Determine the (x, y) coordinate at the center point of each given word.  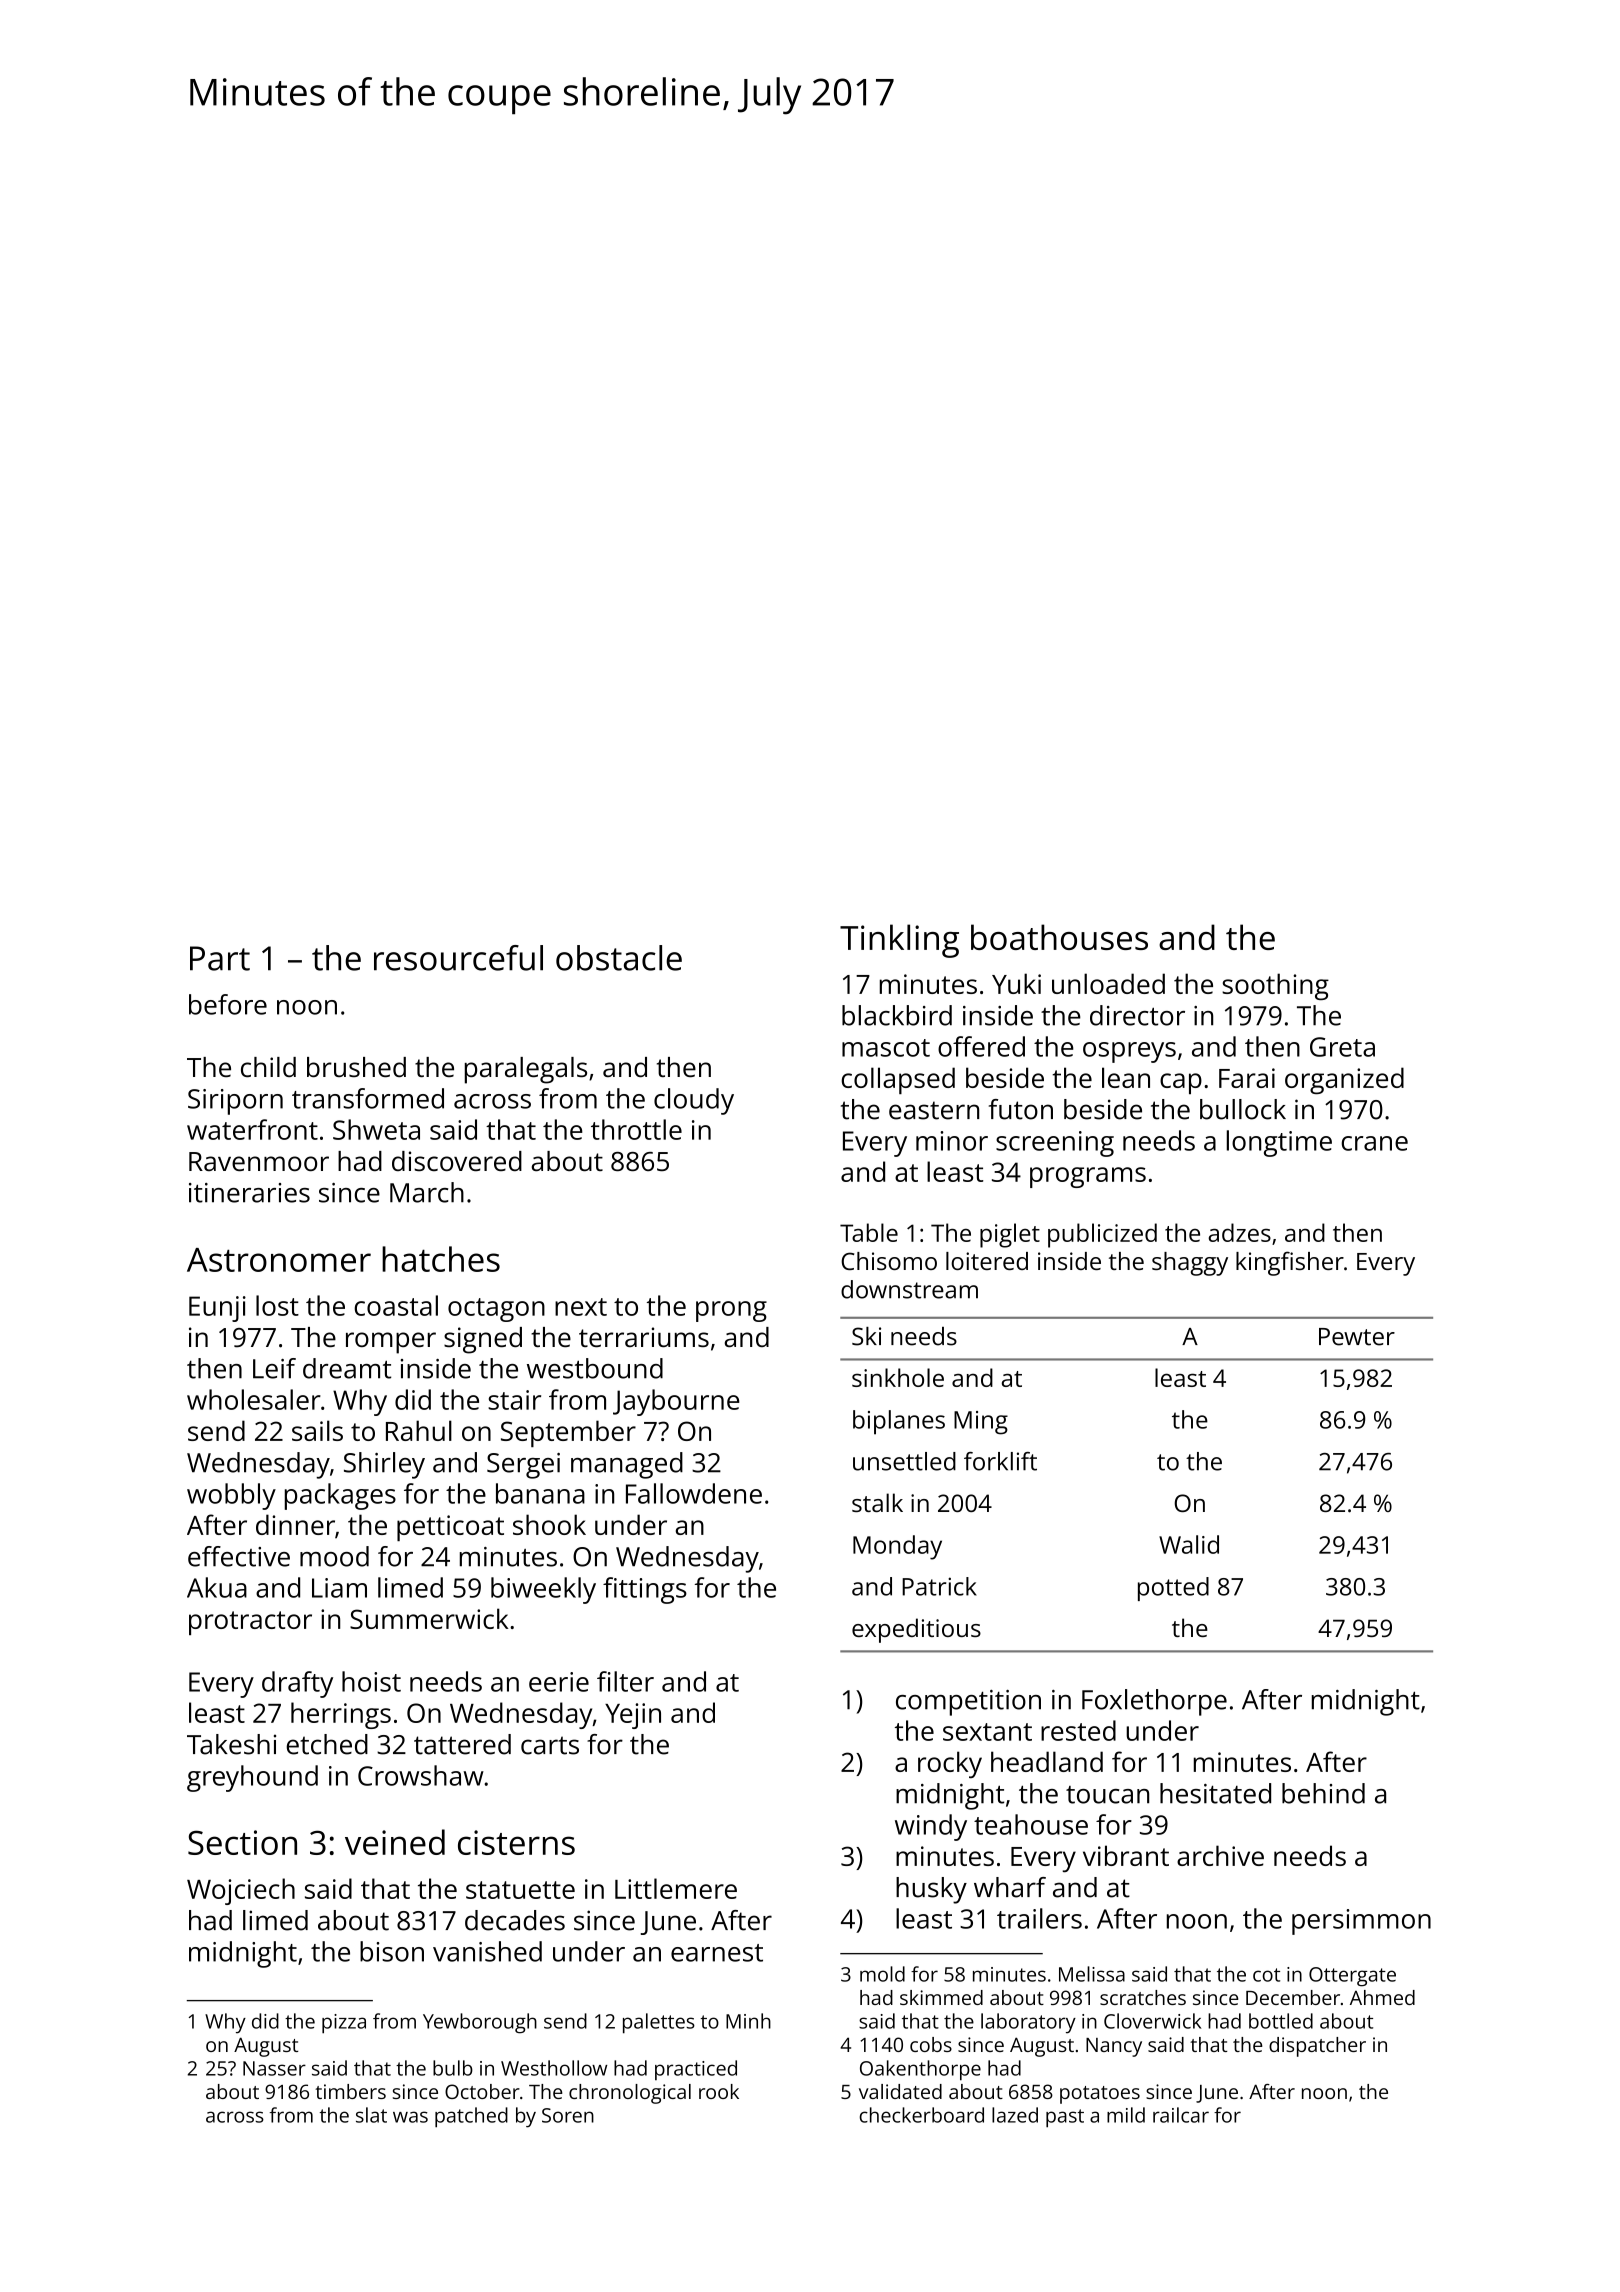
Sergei (523, 1466)
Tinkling (899, 941)
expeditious (916, 1630)
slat (371, 2115)
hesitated (1215, 1793)
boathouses (1059, 937)
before (228, 1004)
